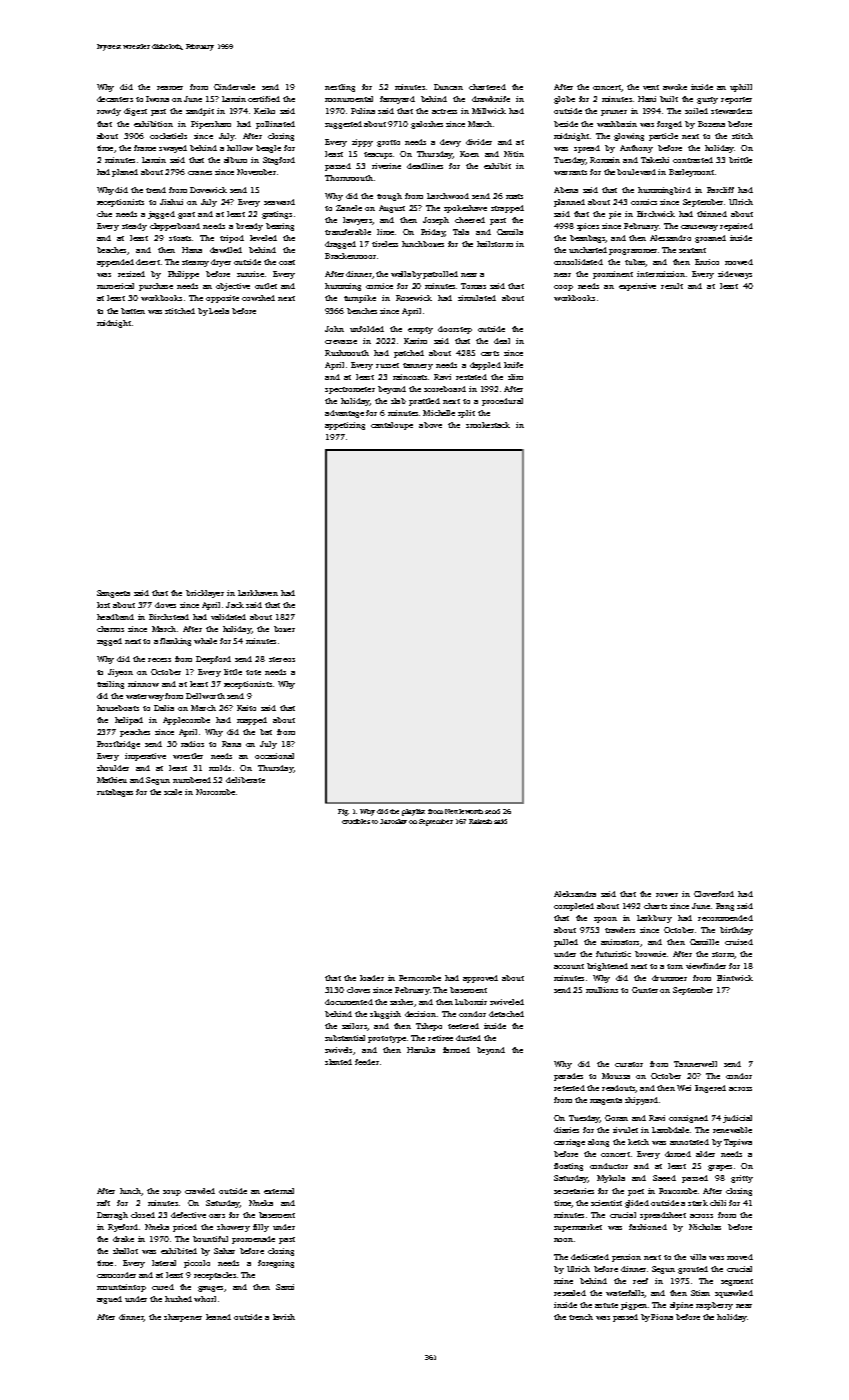 The width and height of the screenshot is (849, 1400). Describe the element at coordinates (737, 1282) in the screenshot. I see `segment` at that location.
